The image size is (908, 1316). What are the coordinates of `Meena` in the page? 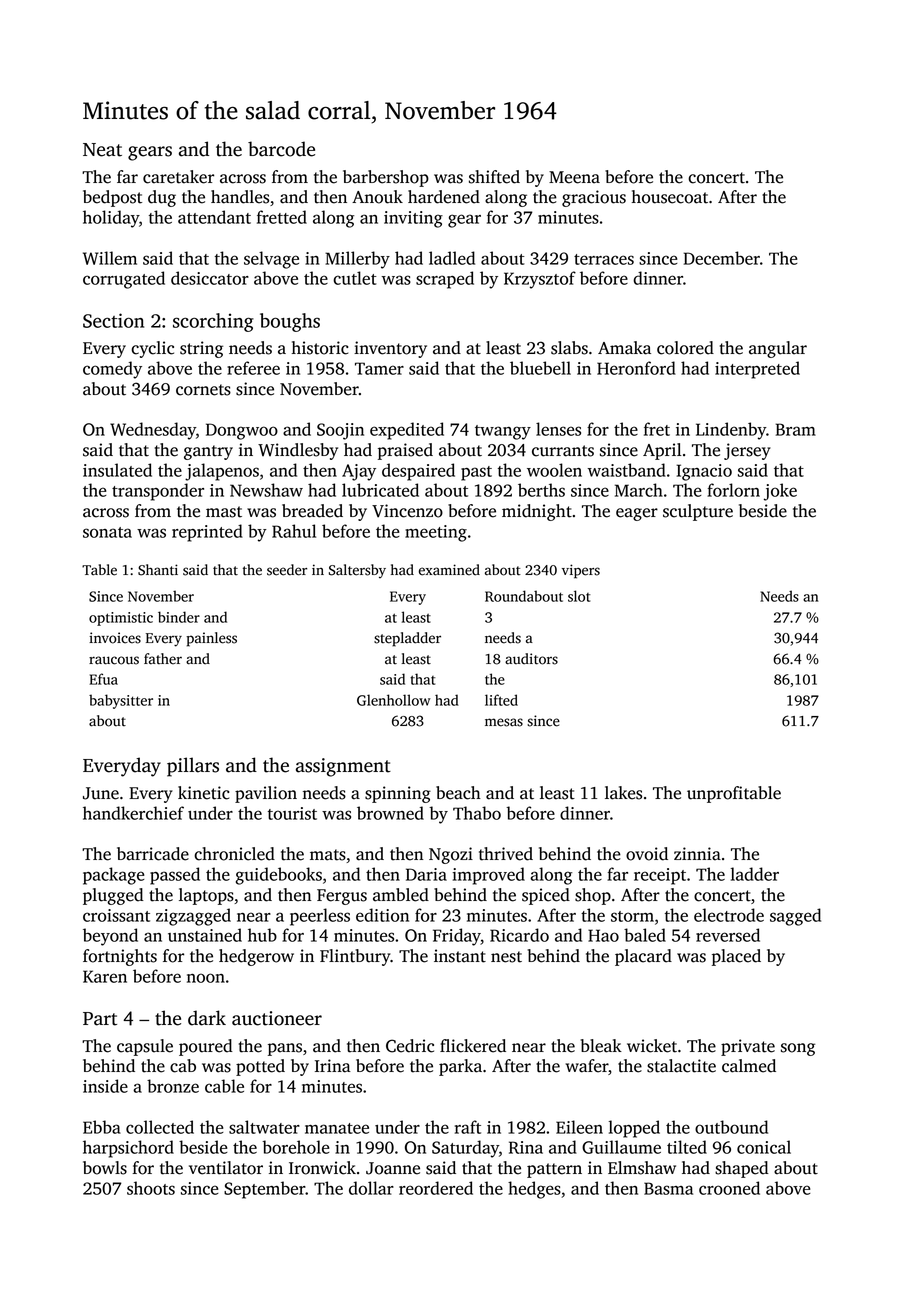 It's located at (574, 177).
